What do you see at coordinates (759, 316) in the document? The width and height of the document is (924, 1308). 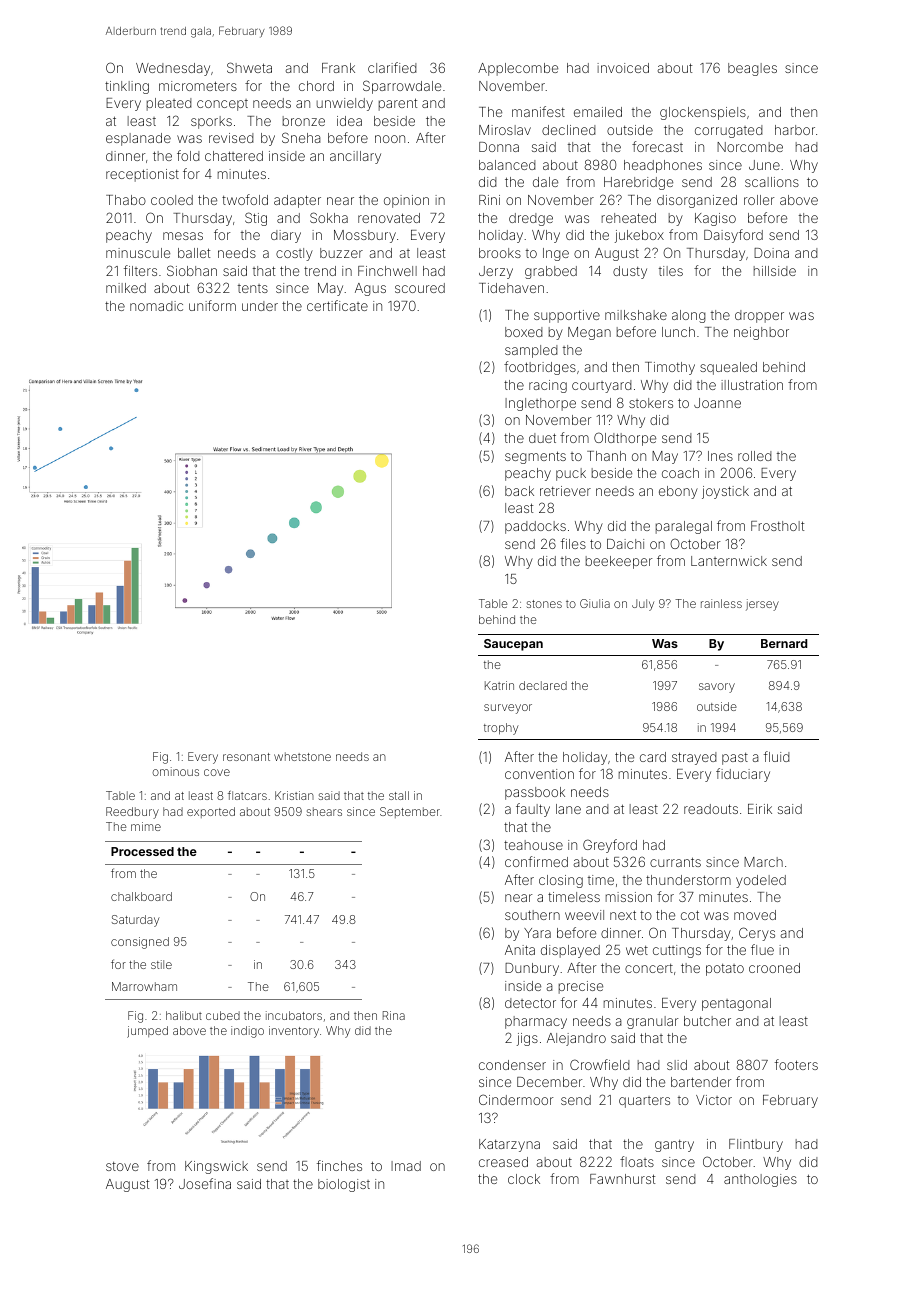 I see `dropper` at bounding box center [759, 316].
